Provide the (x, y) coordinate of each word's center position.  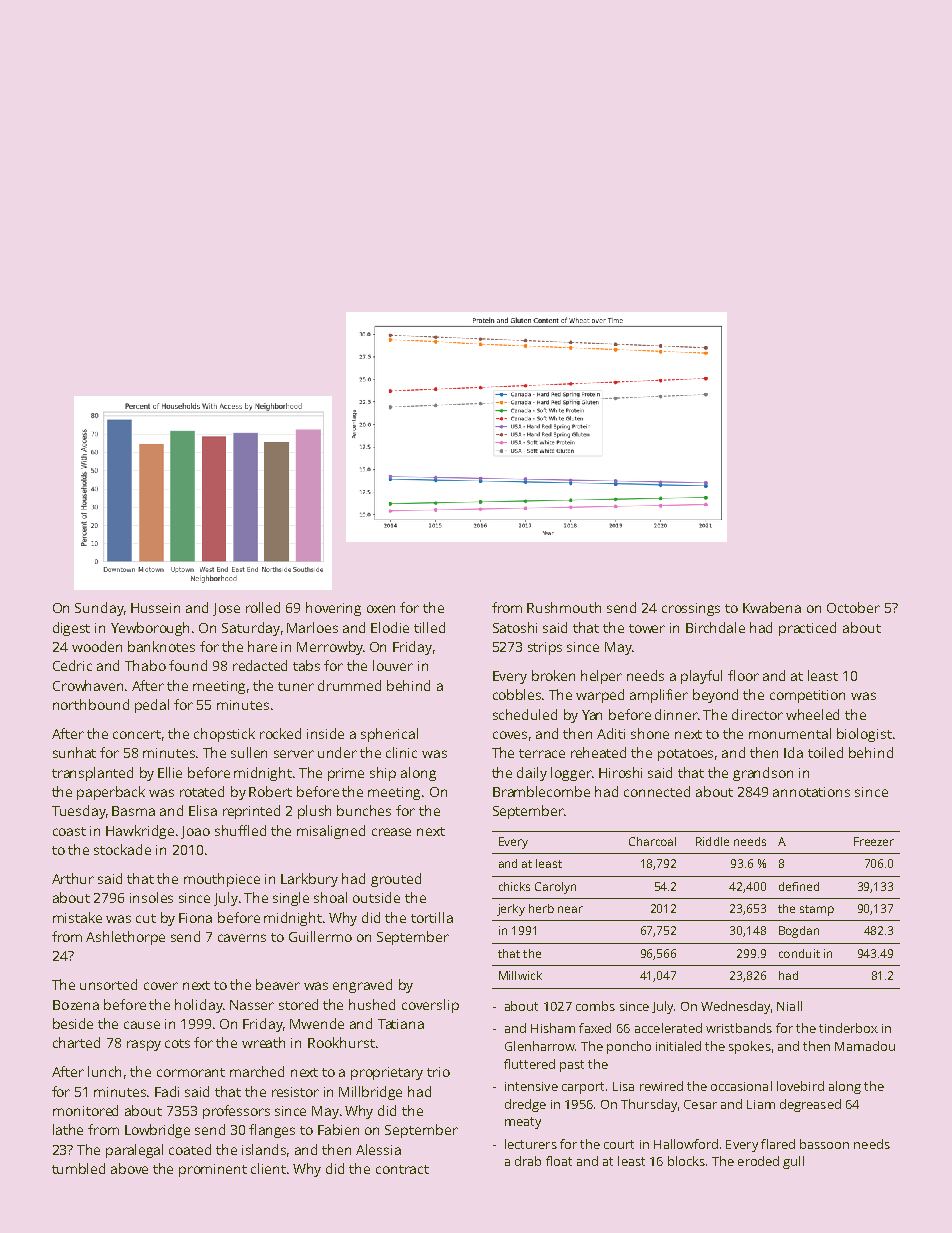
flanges (272, 1131)
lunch (104, 1071)
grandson (763, 774)
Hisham (553, 1028)
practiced (807, 629)
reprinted (251, 812)
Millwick (520, 975)
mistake (77, 917)
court (619, 1144)
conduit (799, 953)
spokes (750, 1047)
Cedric (72, 665)
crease (391, 832)
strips (545, 648)
